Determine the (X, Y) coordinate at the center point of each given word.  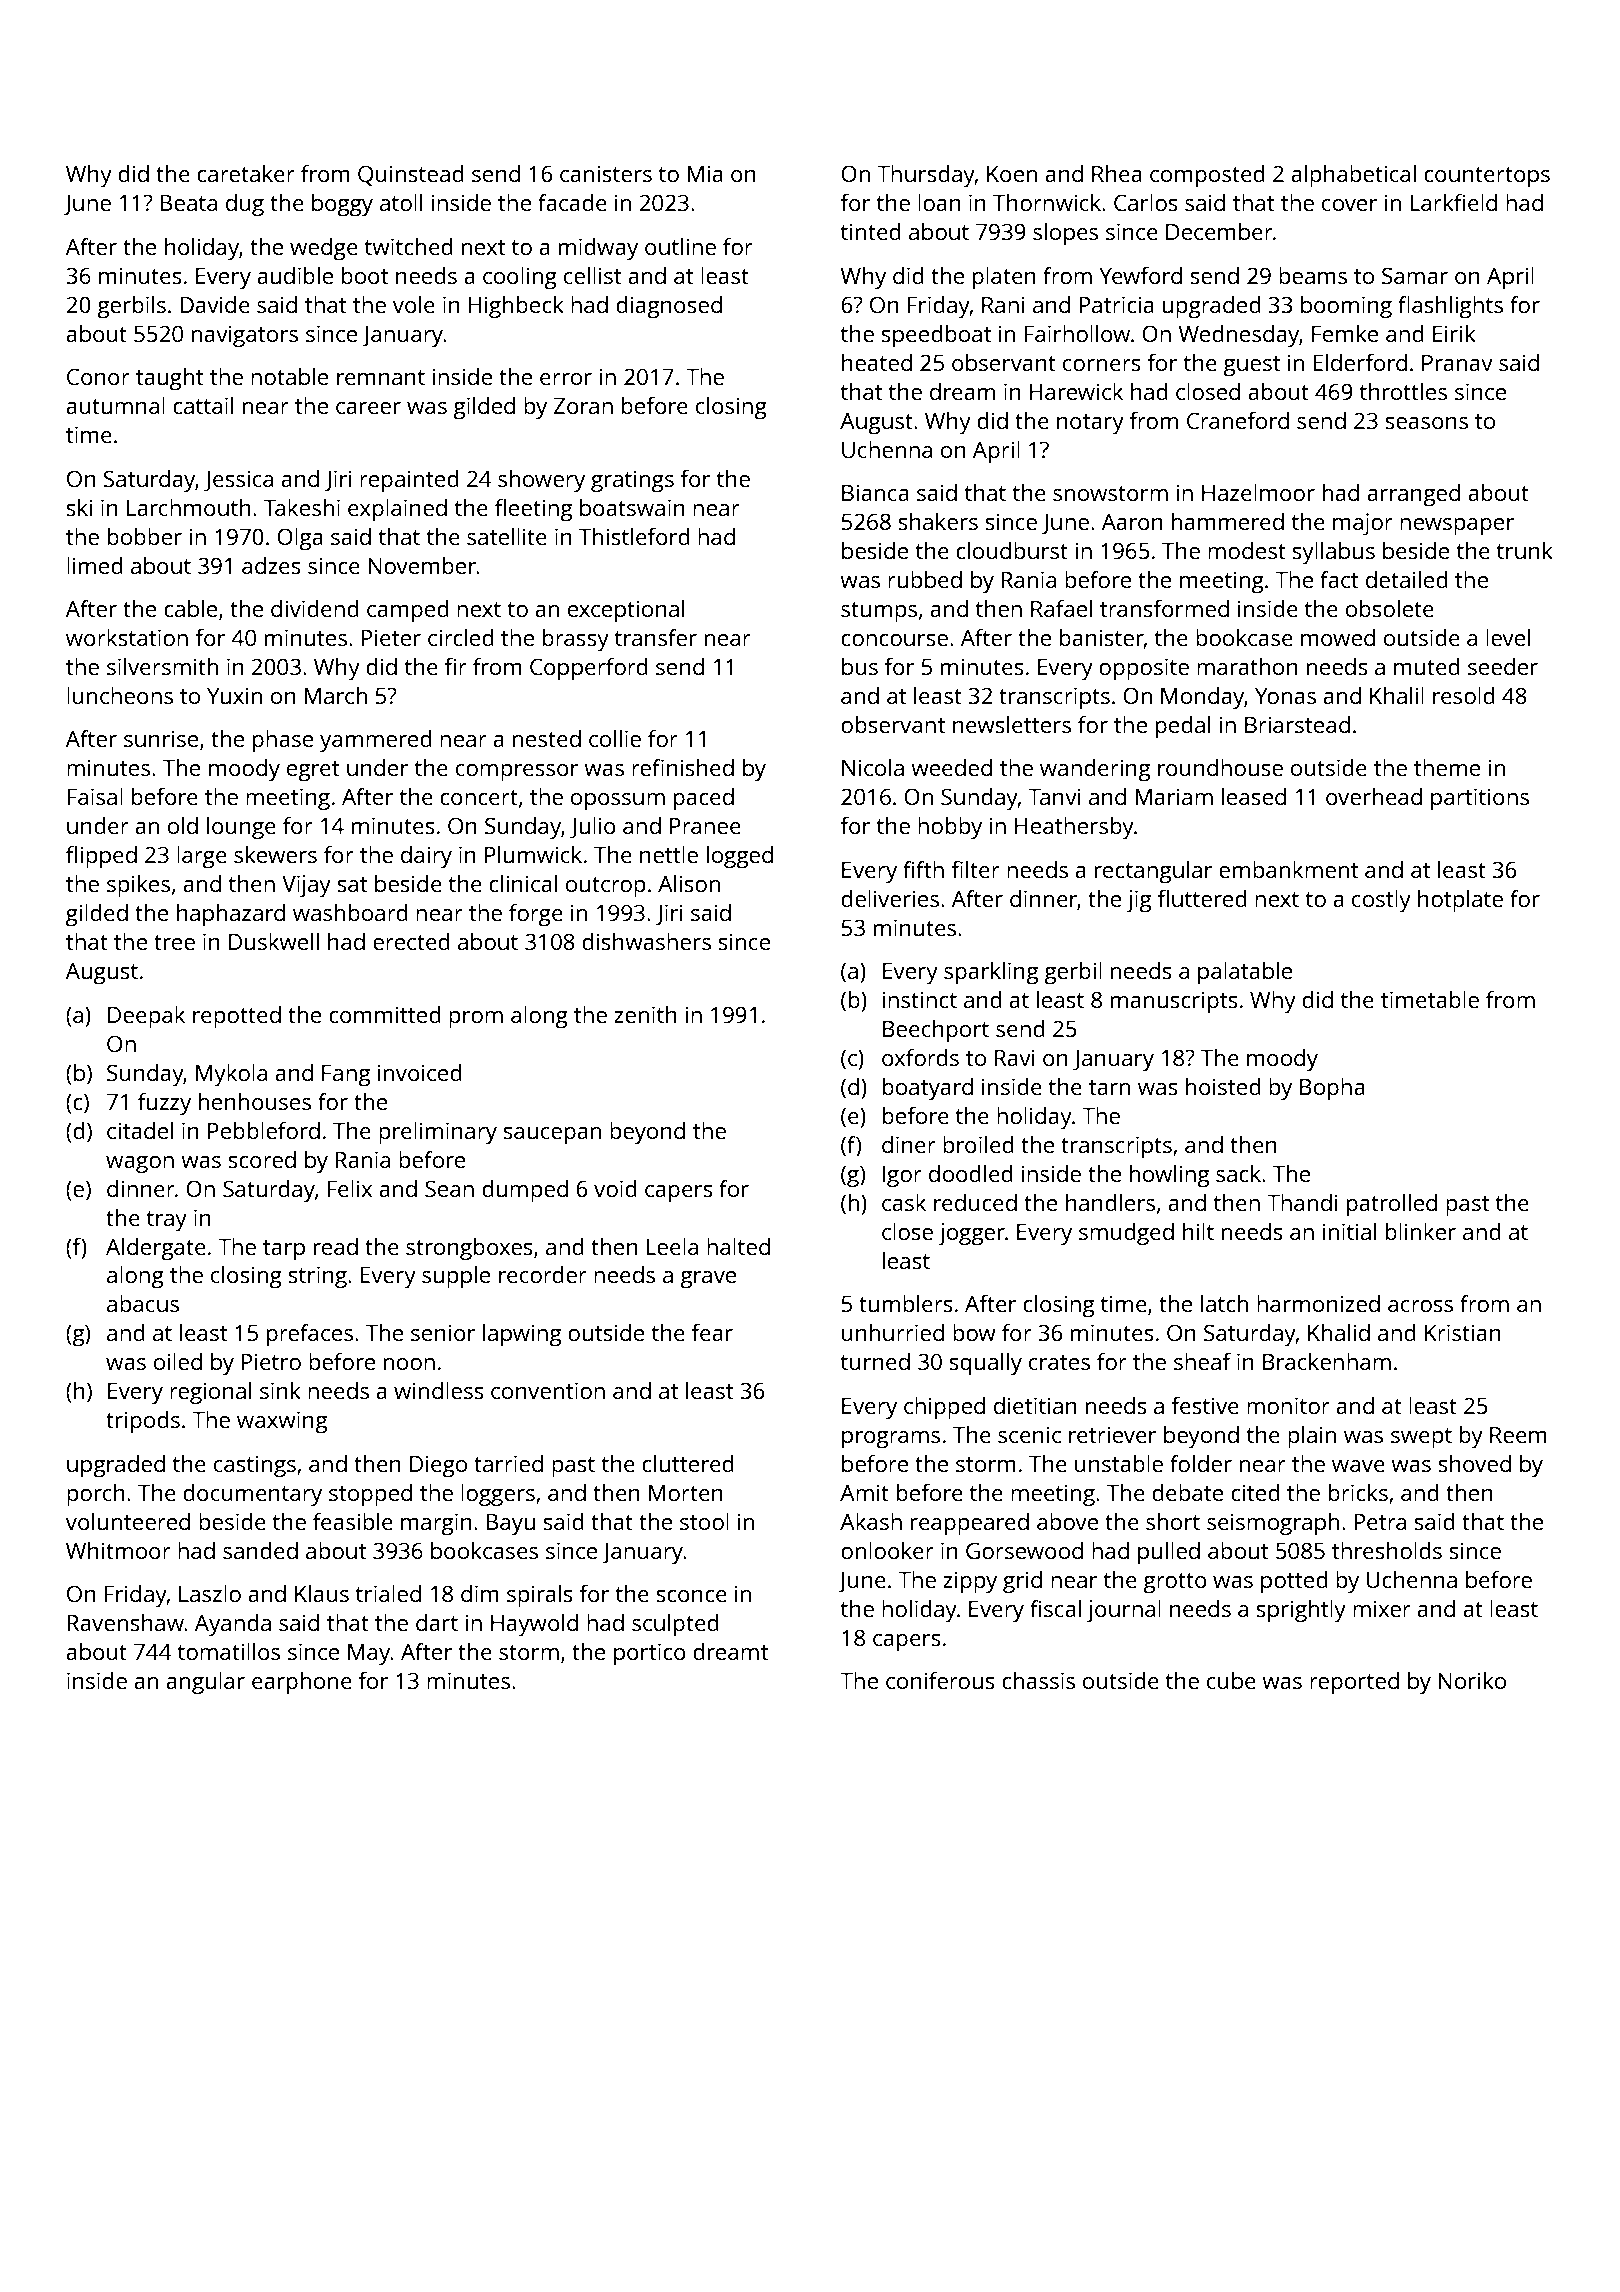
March (336, 695)
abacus (143, 1303)
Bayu (511, 1525)
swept (1421, 1438)
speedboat (936, 336)
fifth (923, 869)
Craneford (1238, 420)
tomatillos (229, 1651)
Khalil (1397, 695)
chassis (1038, 1680)
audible (295, 275)
